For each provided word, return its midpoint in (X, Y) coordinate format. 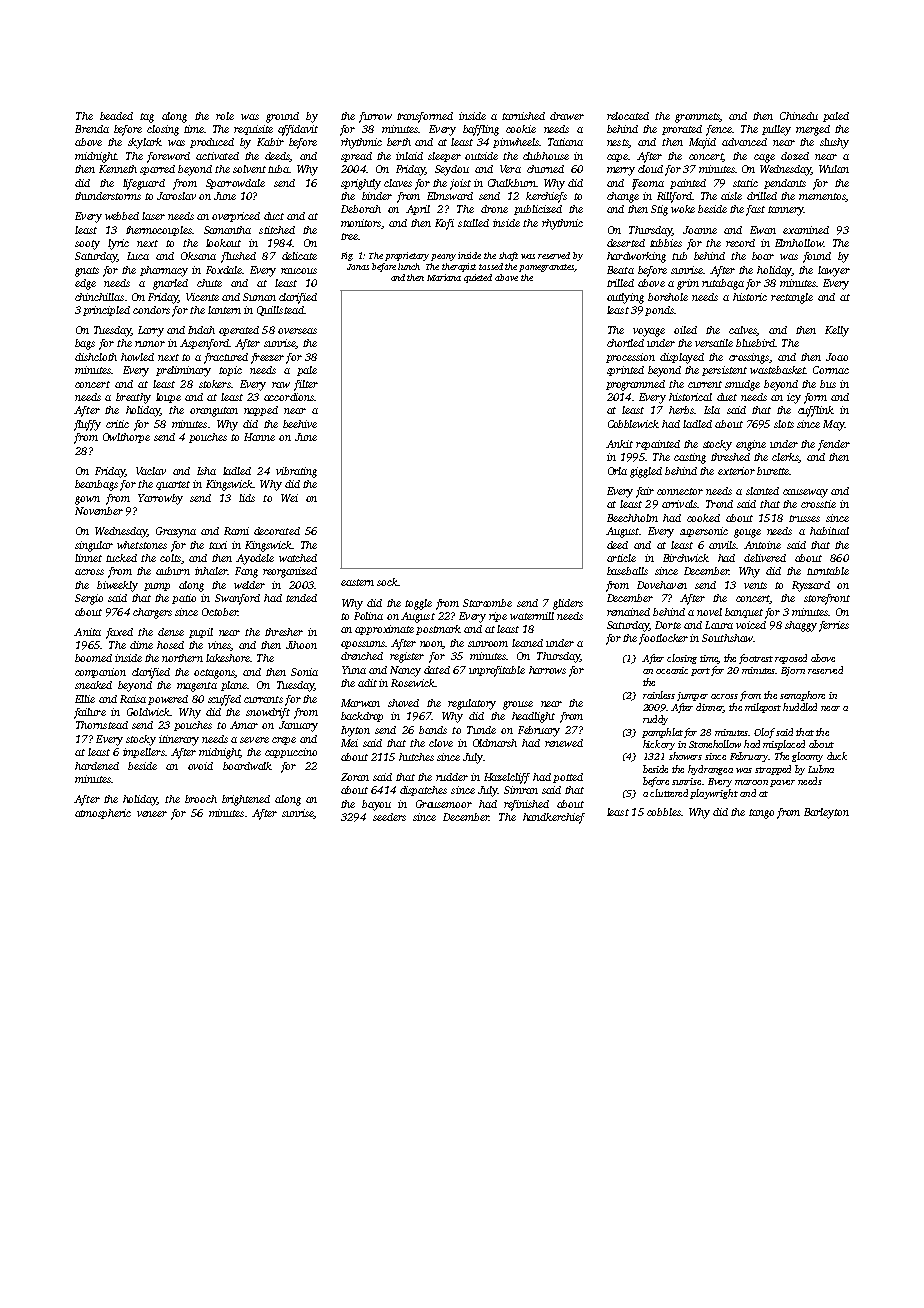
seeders (389, 817)
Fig (347, 256)
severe (254, 740)
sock (387, 582)
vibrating (296, 472)
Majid (702, 143)
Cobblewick (633, 424)
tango (761, 814)
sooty (87, 245)
